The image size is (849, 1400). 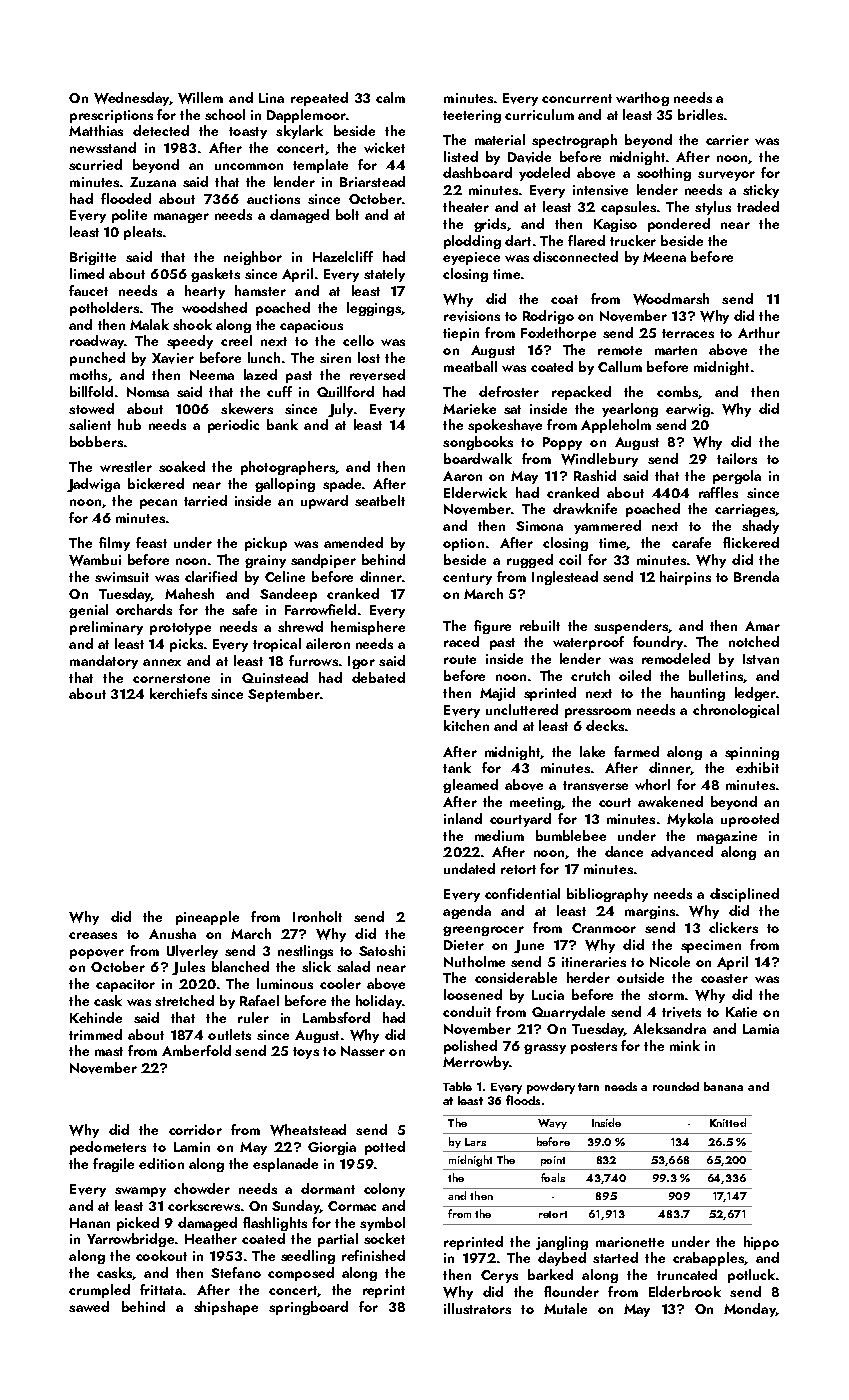 What do you see at coordinates (565, 1308) in the page?
I see `Mutale` at bounding box center [565, 1308].
